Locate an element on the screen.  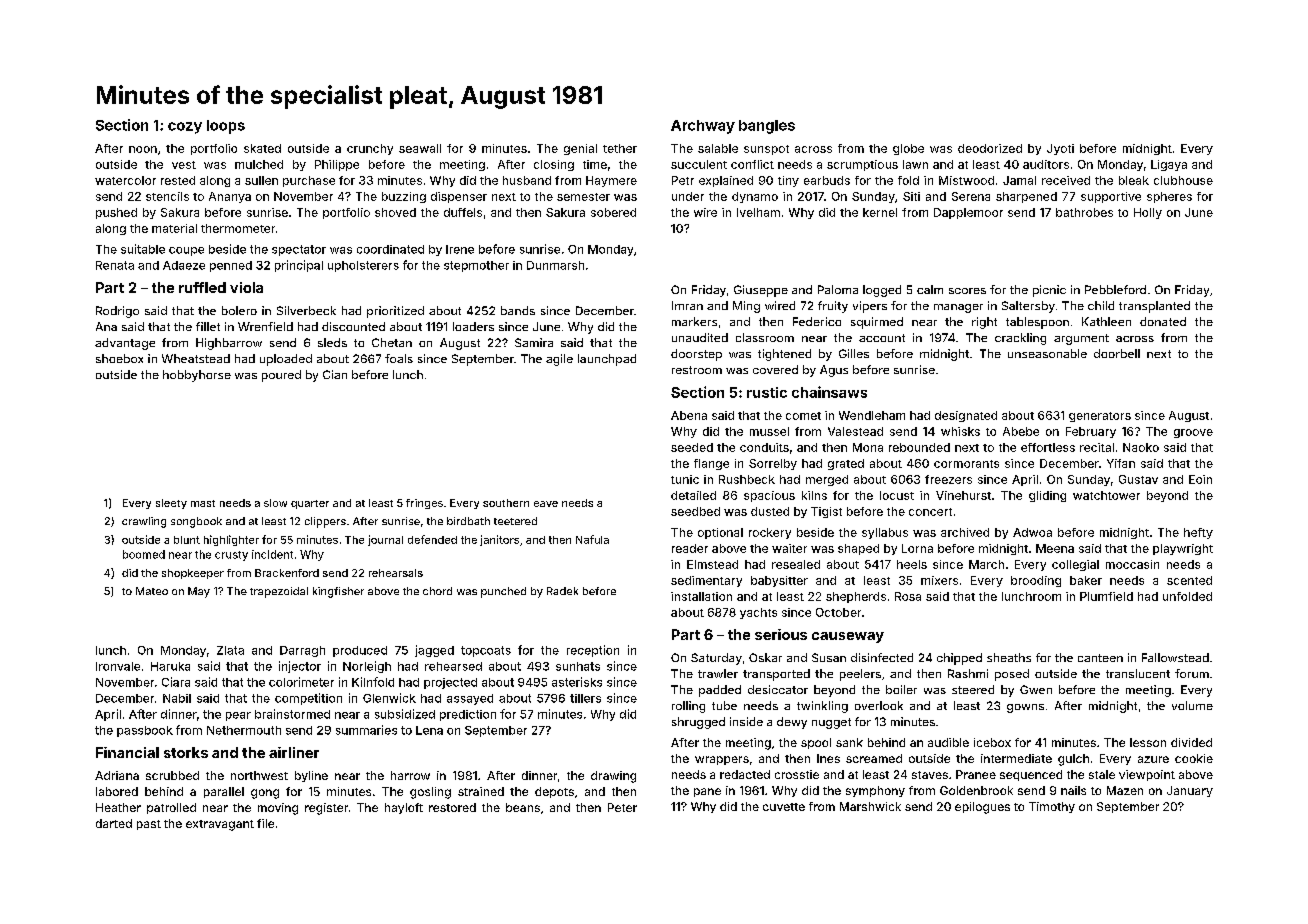
sedimentary is located at coordinates (706, 581).
